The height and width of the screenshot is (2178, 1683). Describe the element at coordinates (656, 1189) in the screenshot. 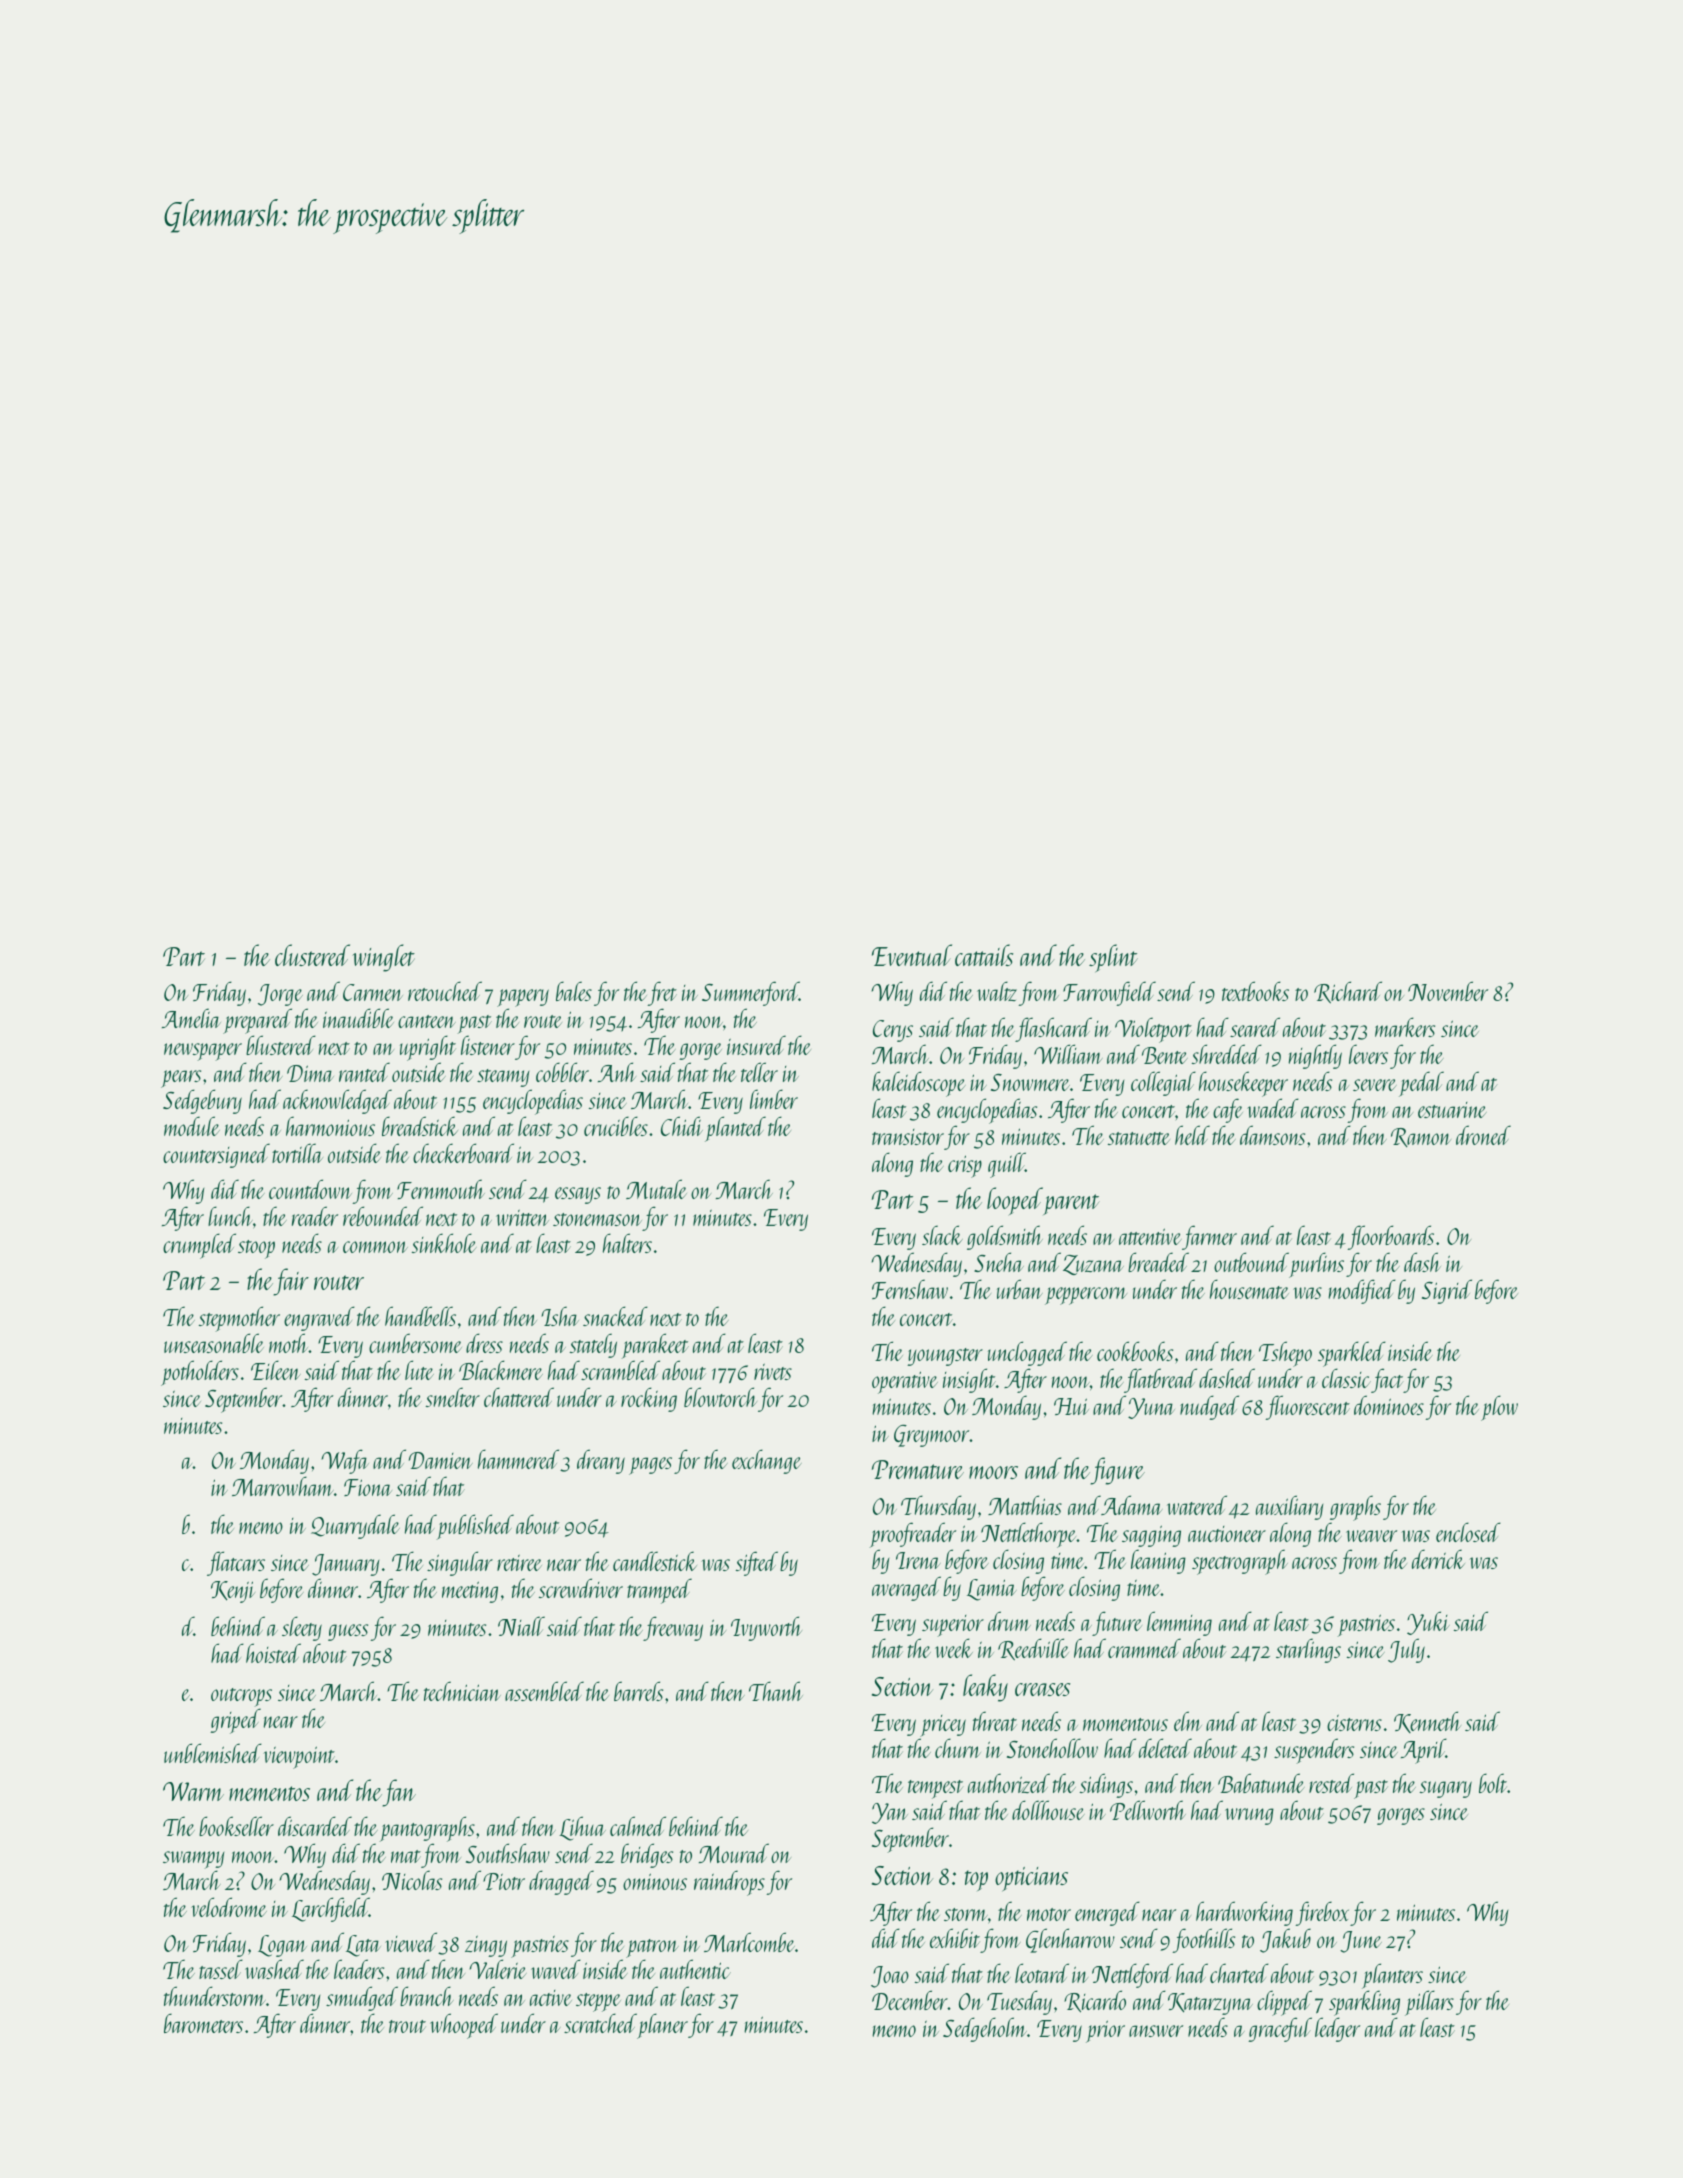

I see `Mutale` at that location.
